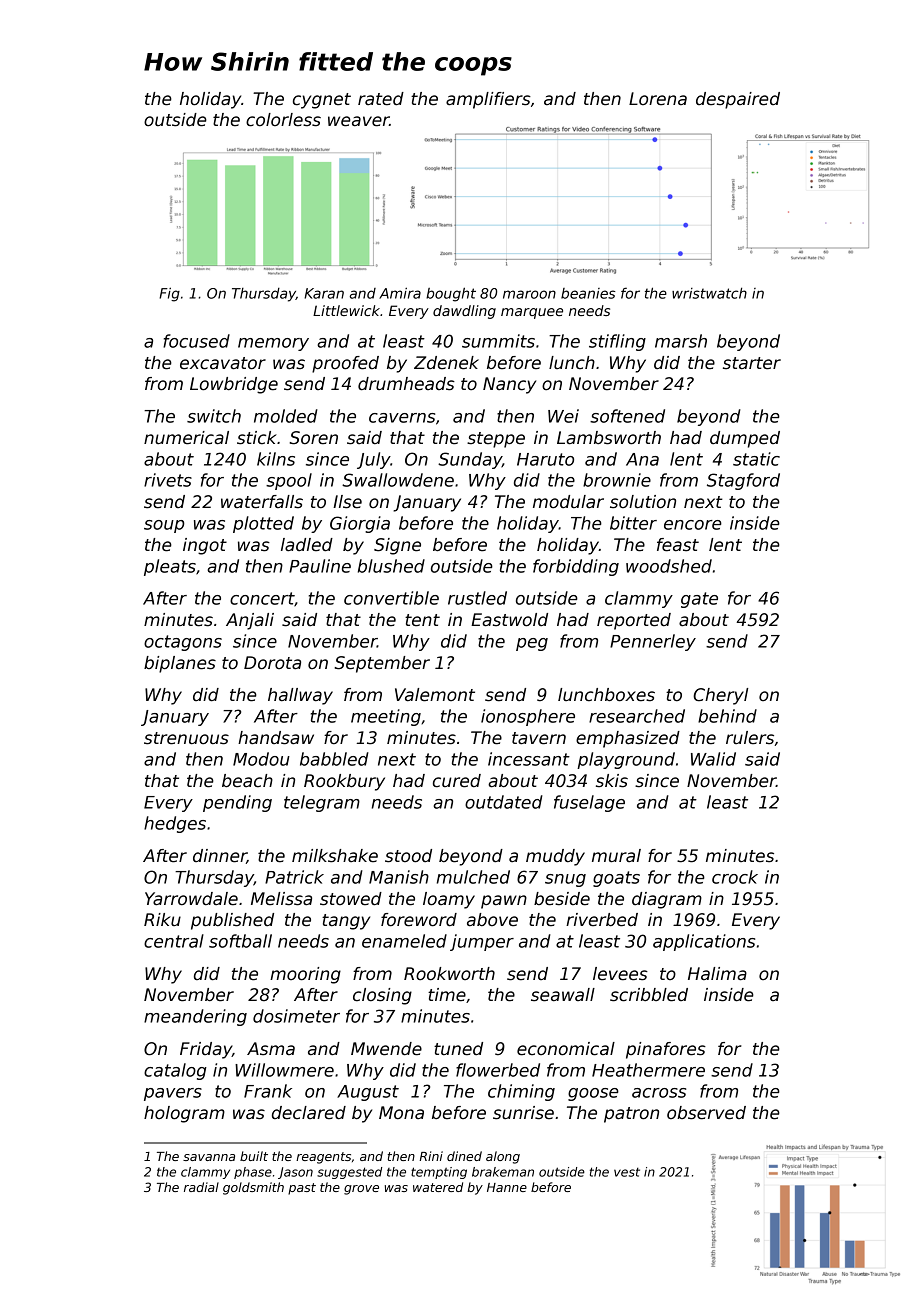 The image size is (924, 1314). Describe the element at coordinates (529, 294) in the document. I see `maroon` at that location.
